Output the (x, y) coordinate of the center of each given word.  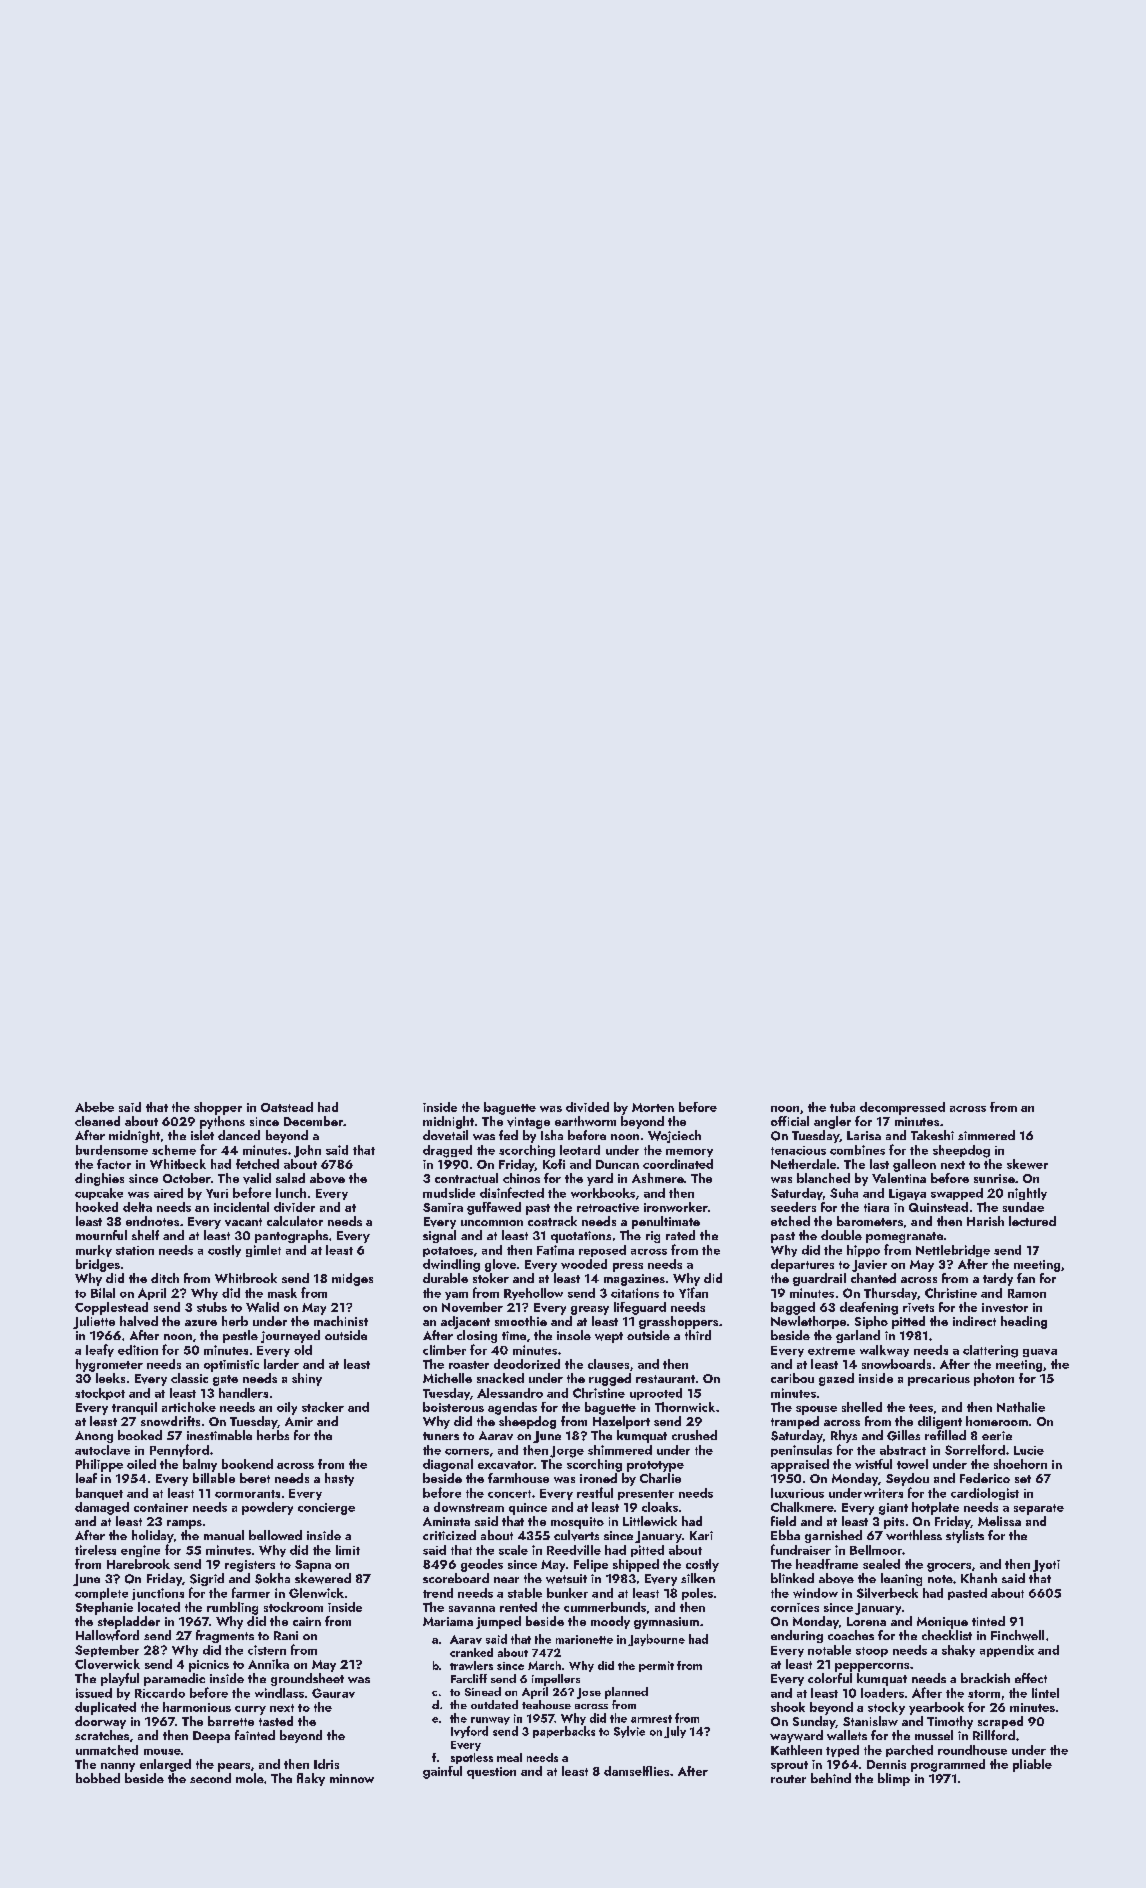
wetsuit (566, 1579)
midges (352, 1279)
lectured (1032, 1221)
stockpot (100, 1394)
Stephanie (104, 1608)
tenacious (798, 1150)
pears (234, 1767)
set (1023, 1479)
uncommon (492, 1223)
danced (239, 1135)
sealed (881, 1564)
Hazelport (621, 1422)
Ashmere (658, 1178)
